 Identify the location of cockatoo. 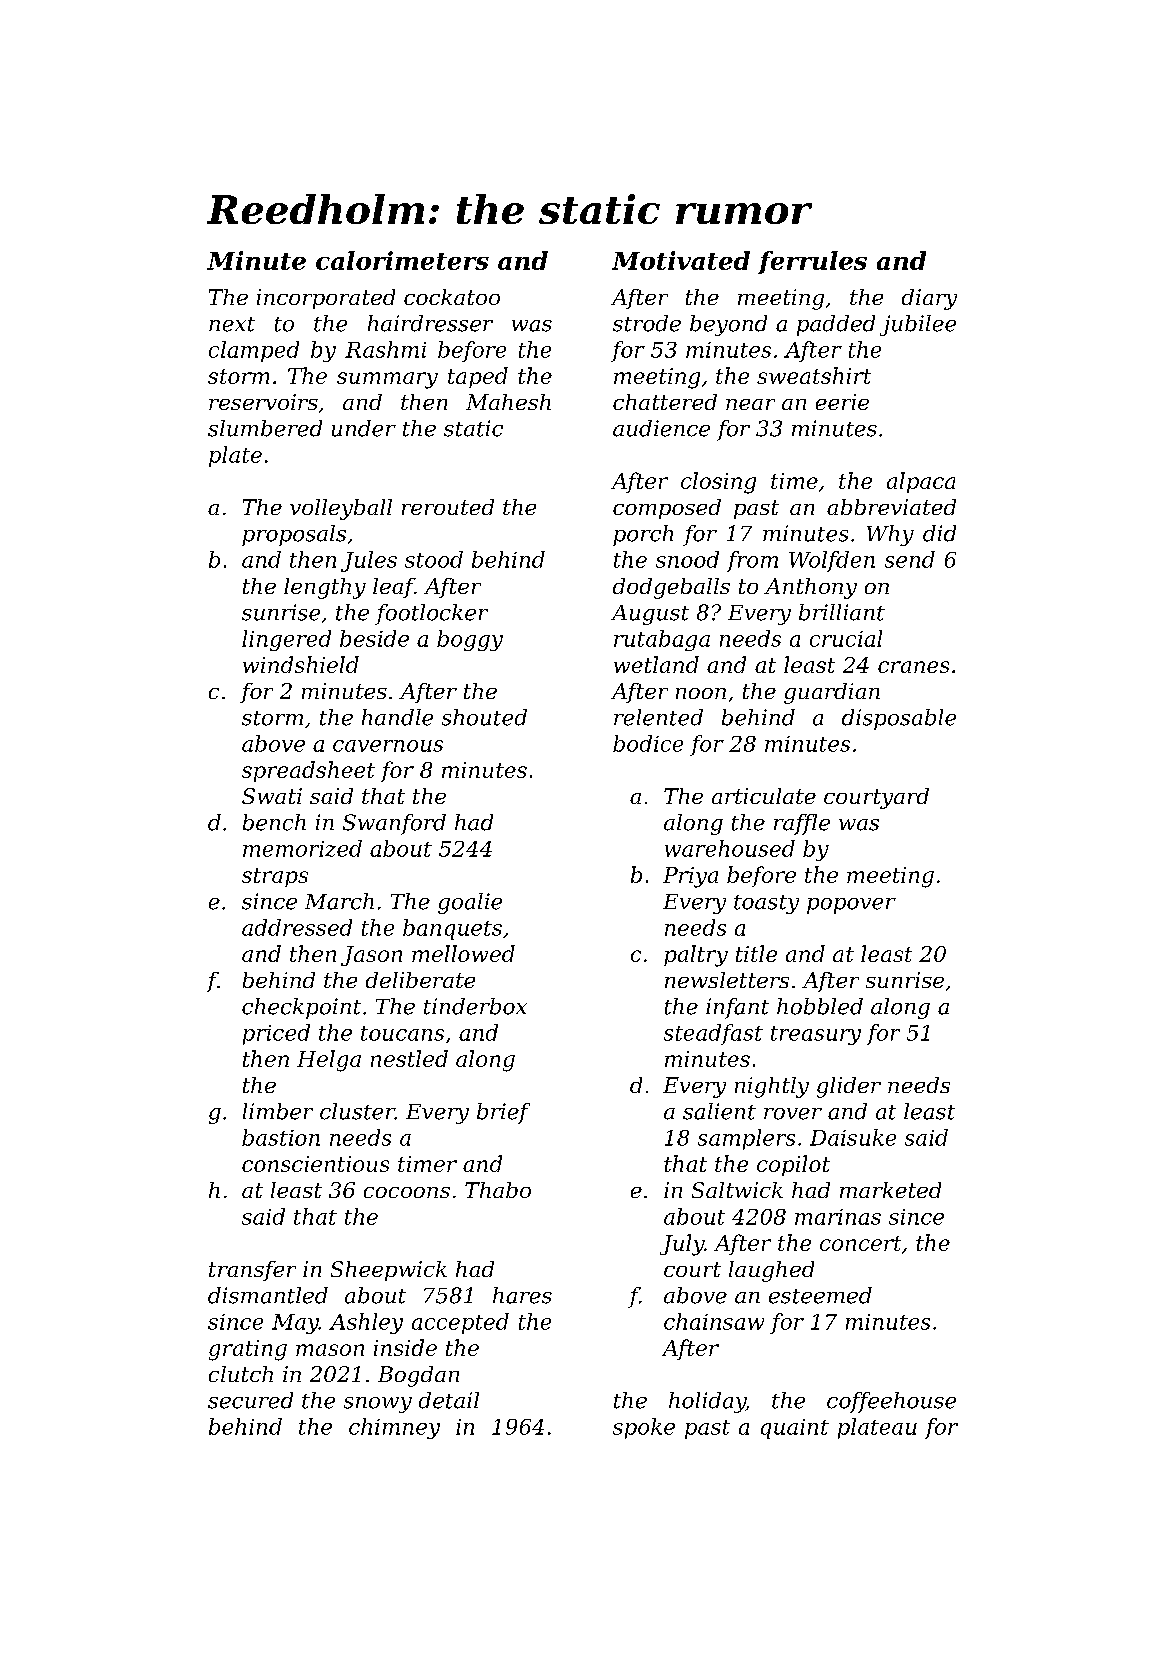
(452, 297).
